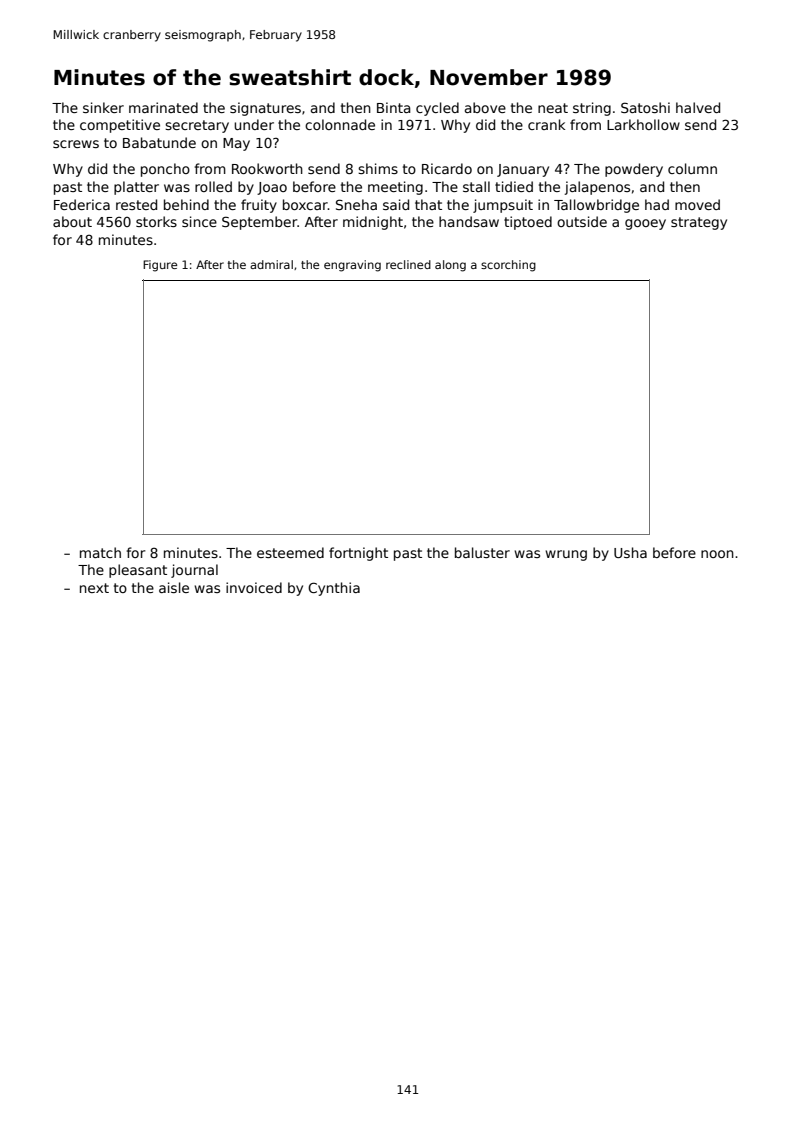 Image resolution: width=793 pixels, height=1125 pixels. I want to click on match, so click(100, 552).
